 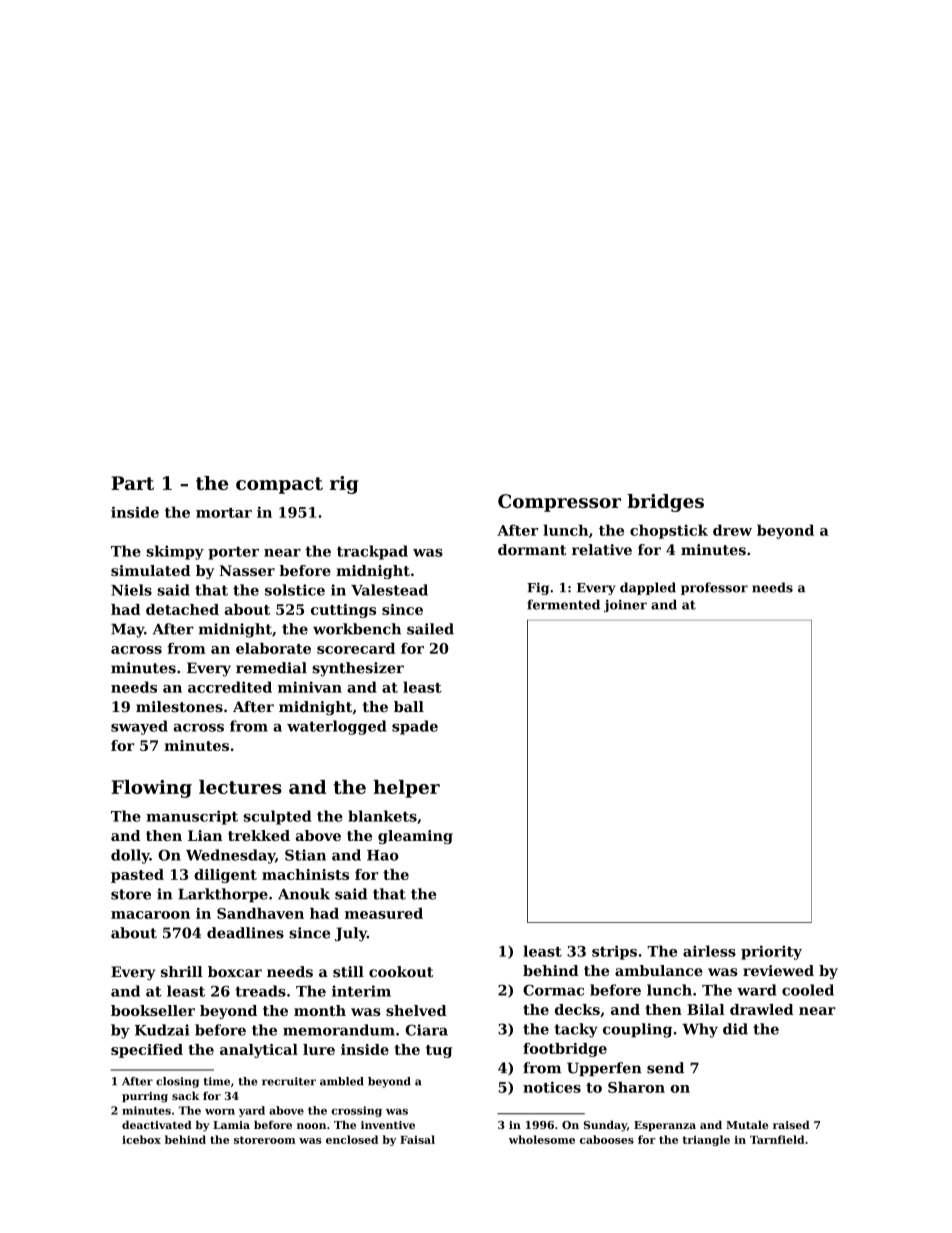 What do you see at coordinates (625, 605) in the image?
I see `joiner` at bounding box center [625, 605].
